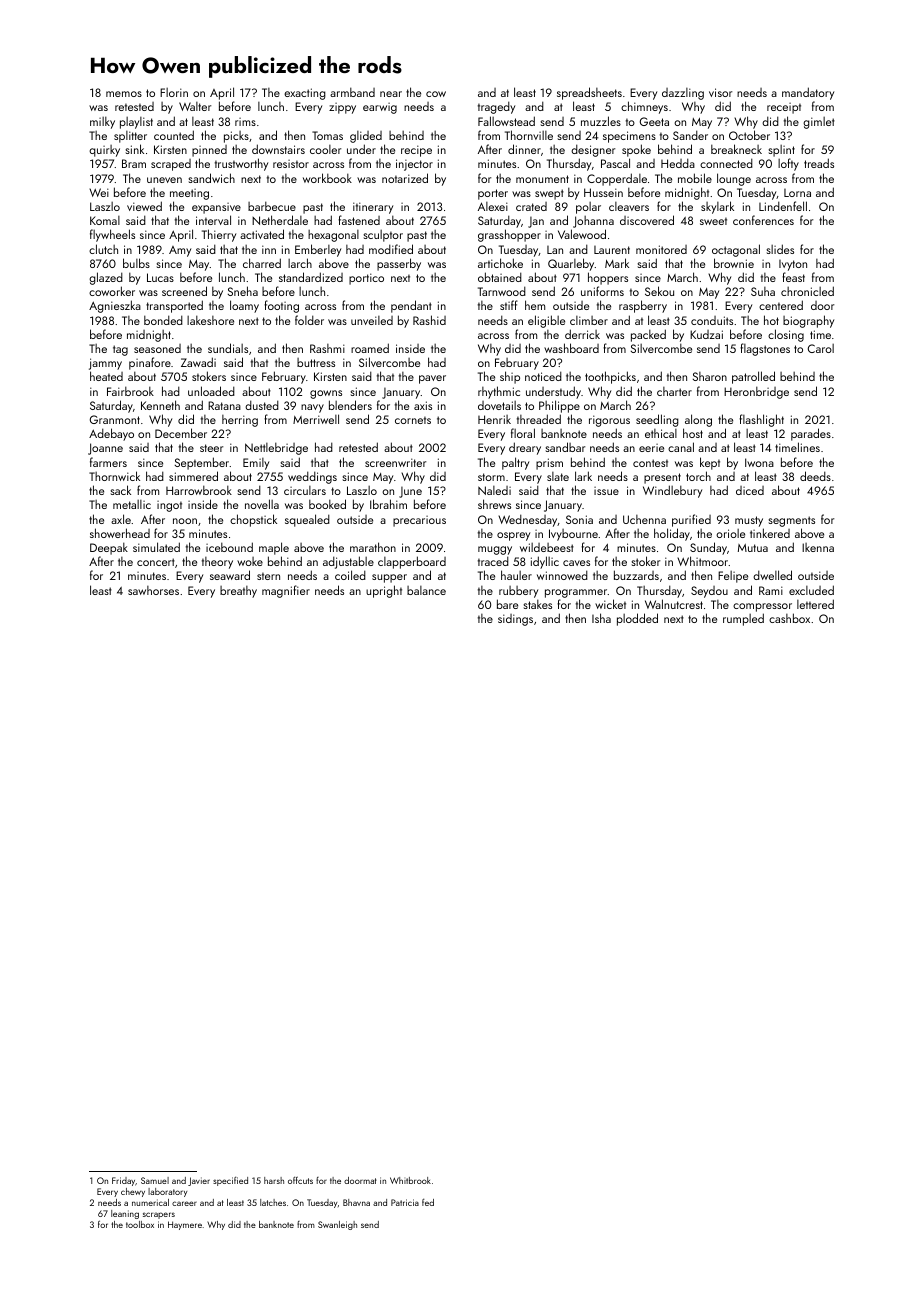 This screenshot has height=1308, width=924. I want to click on Isha, so click(601, 618).
